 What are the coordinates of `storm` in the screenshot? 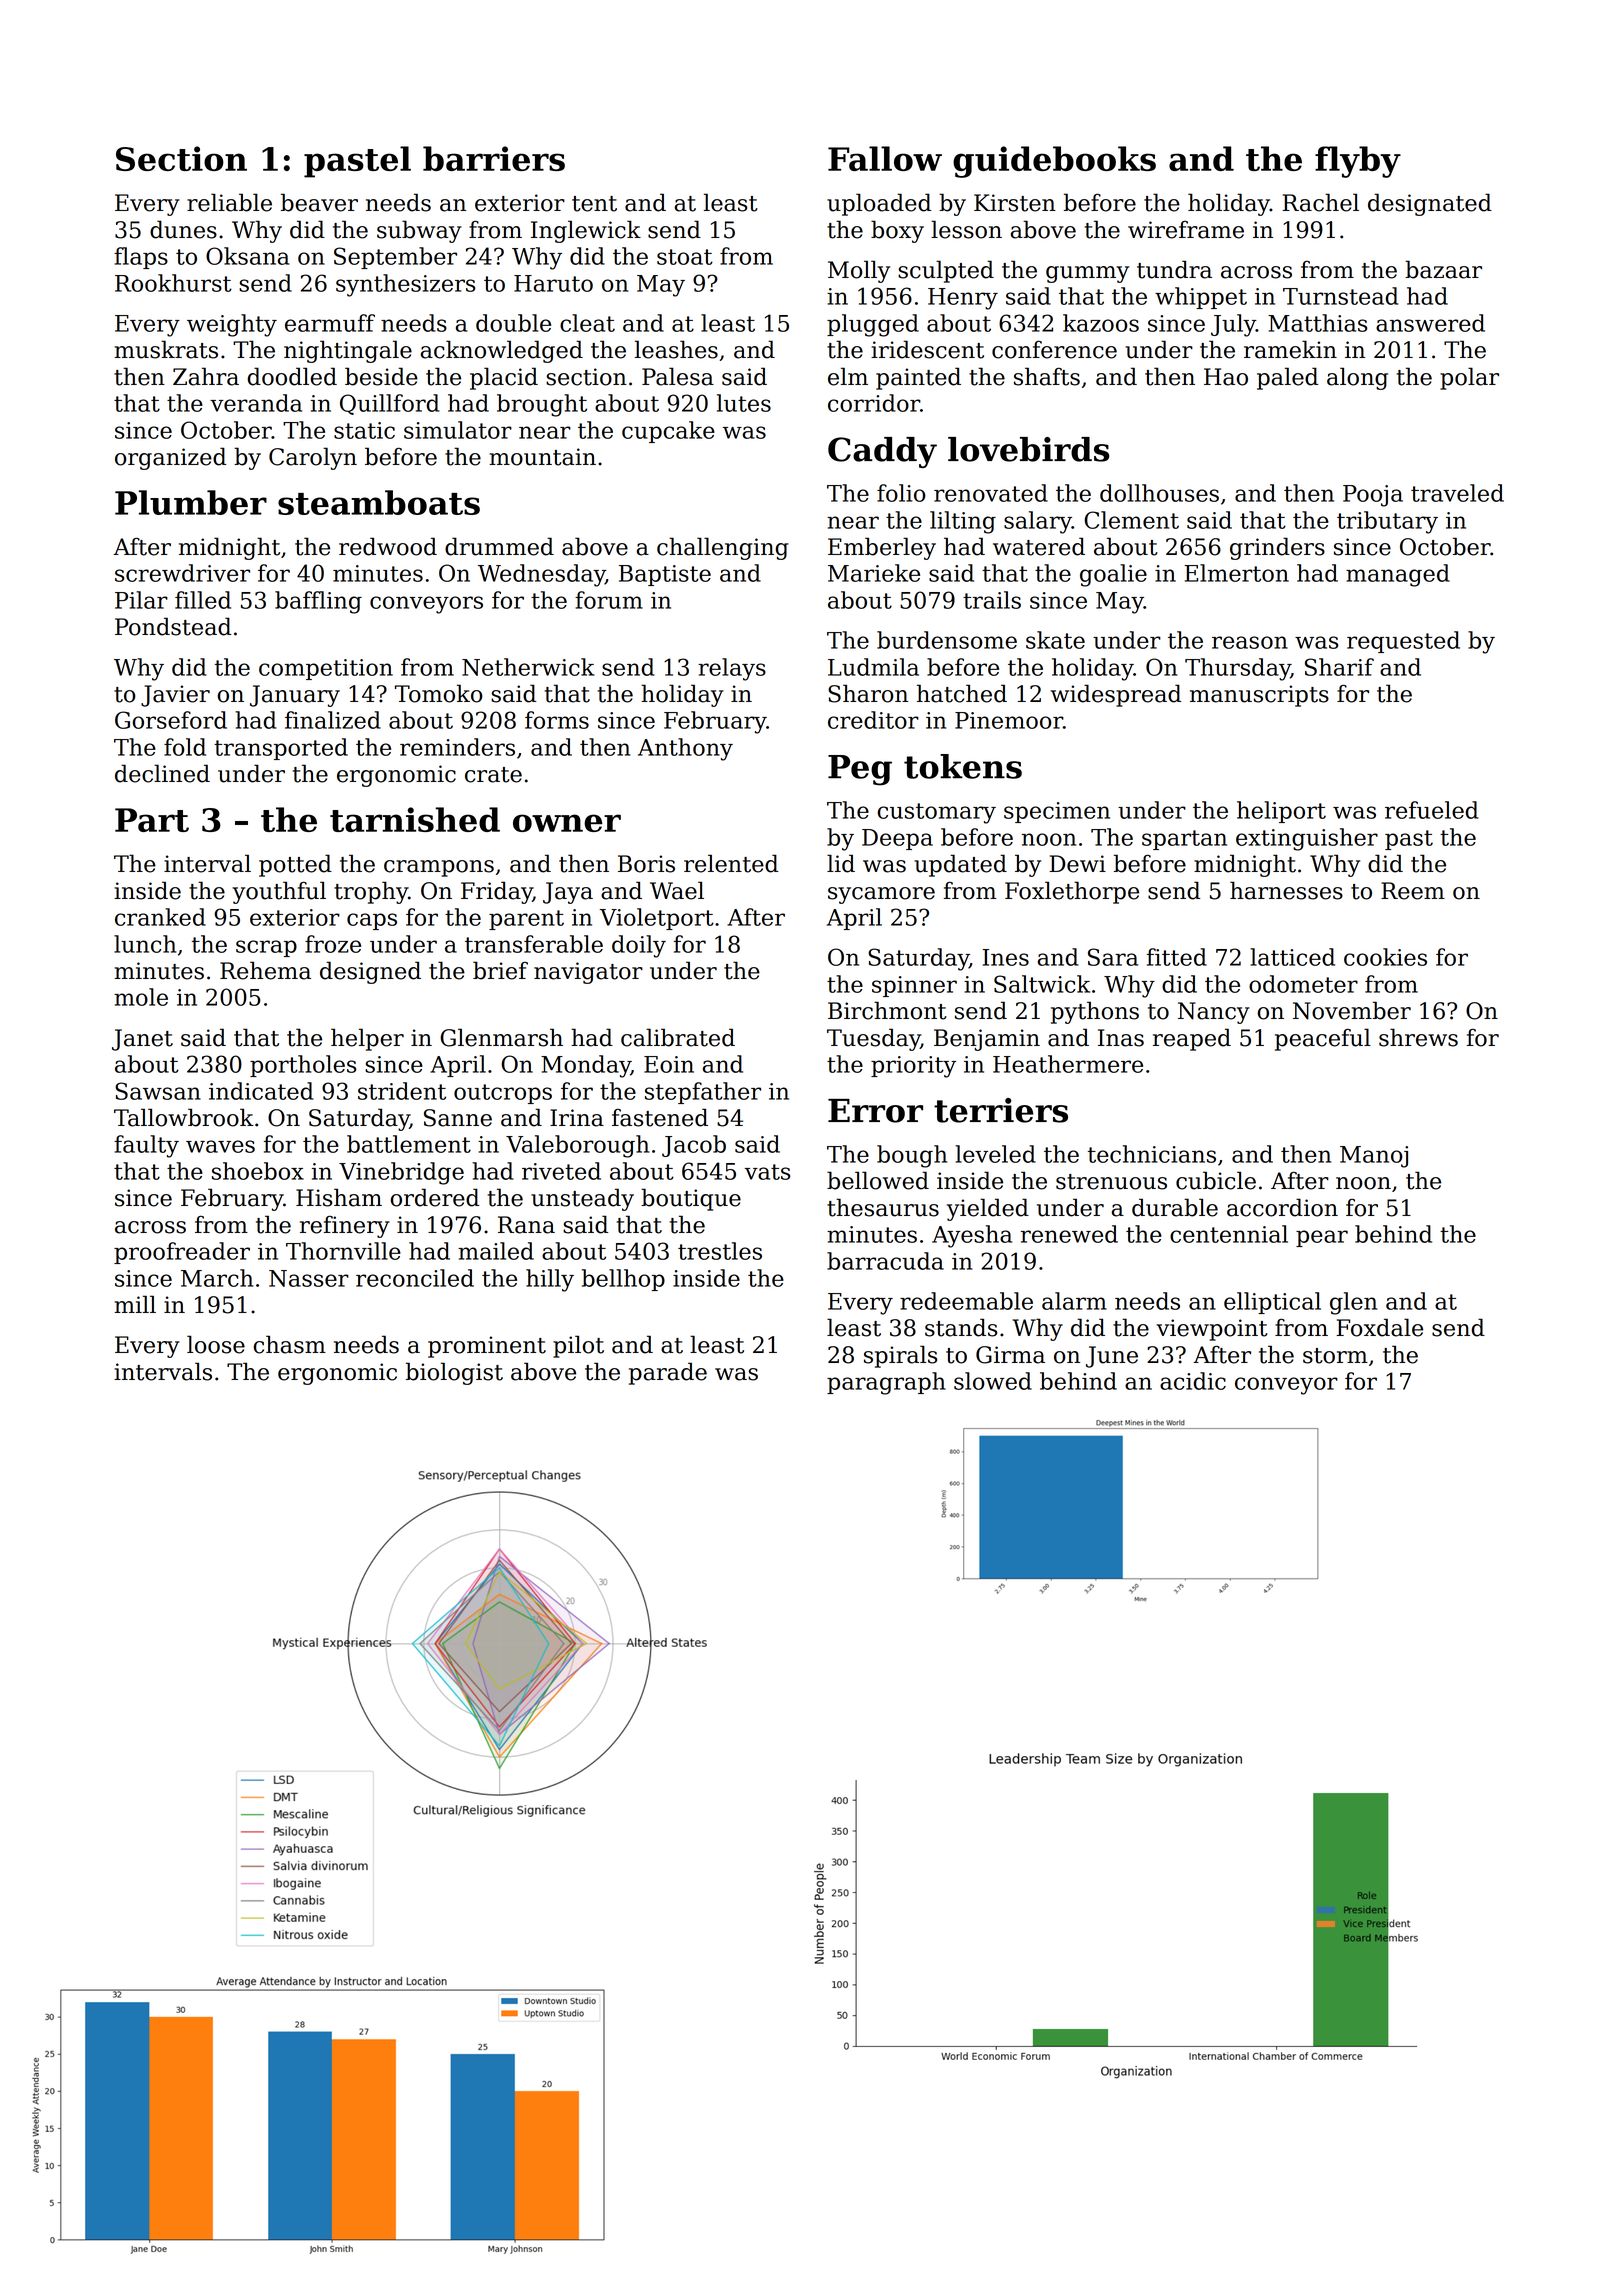 It's located at (1335, 1356).
